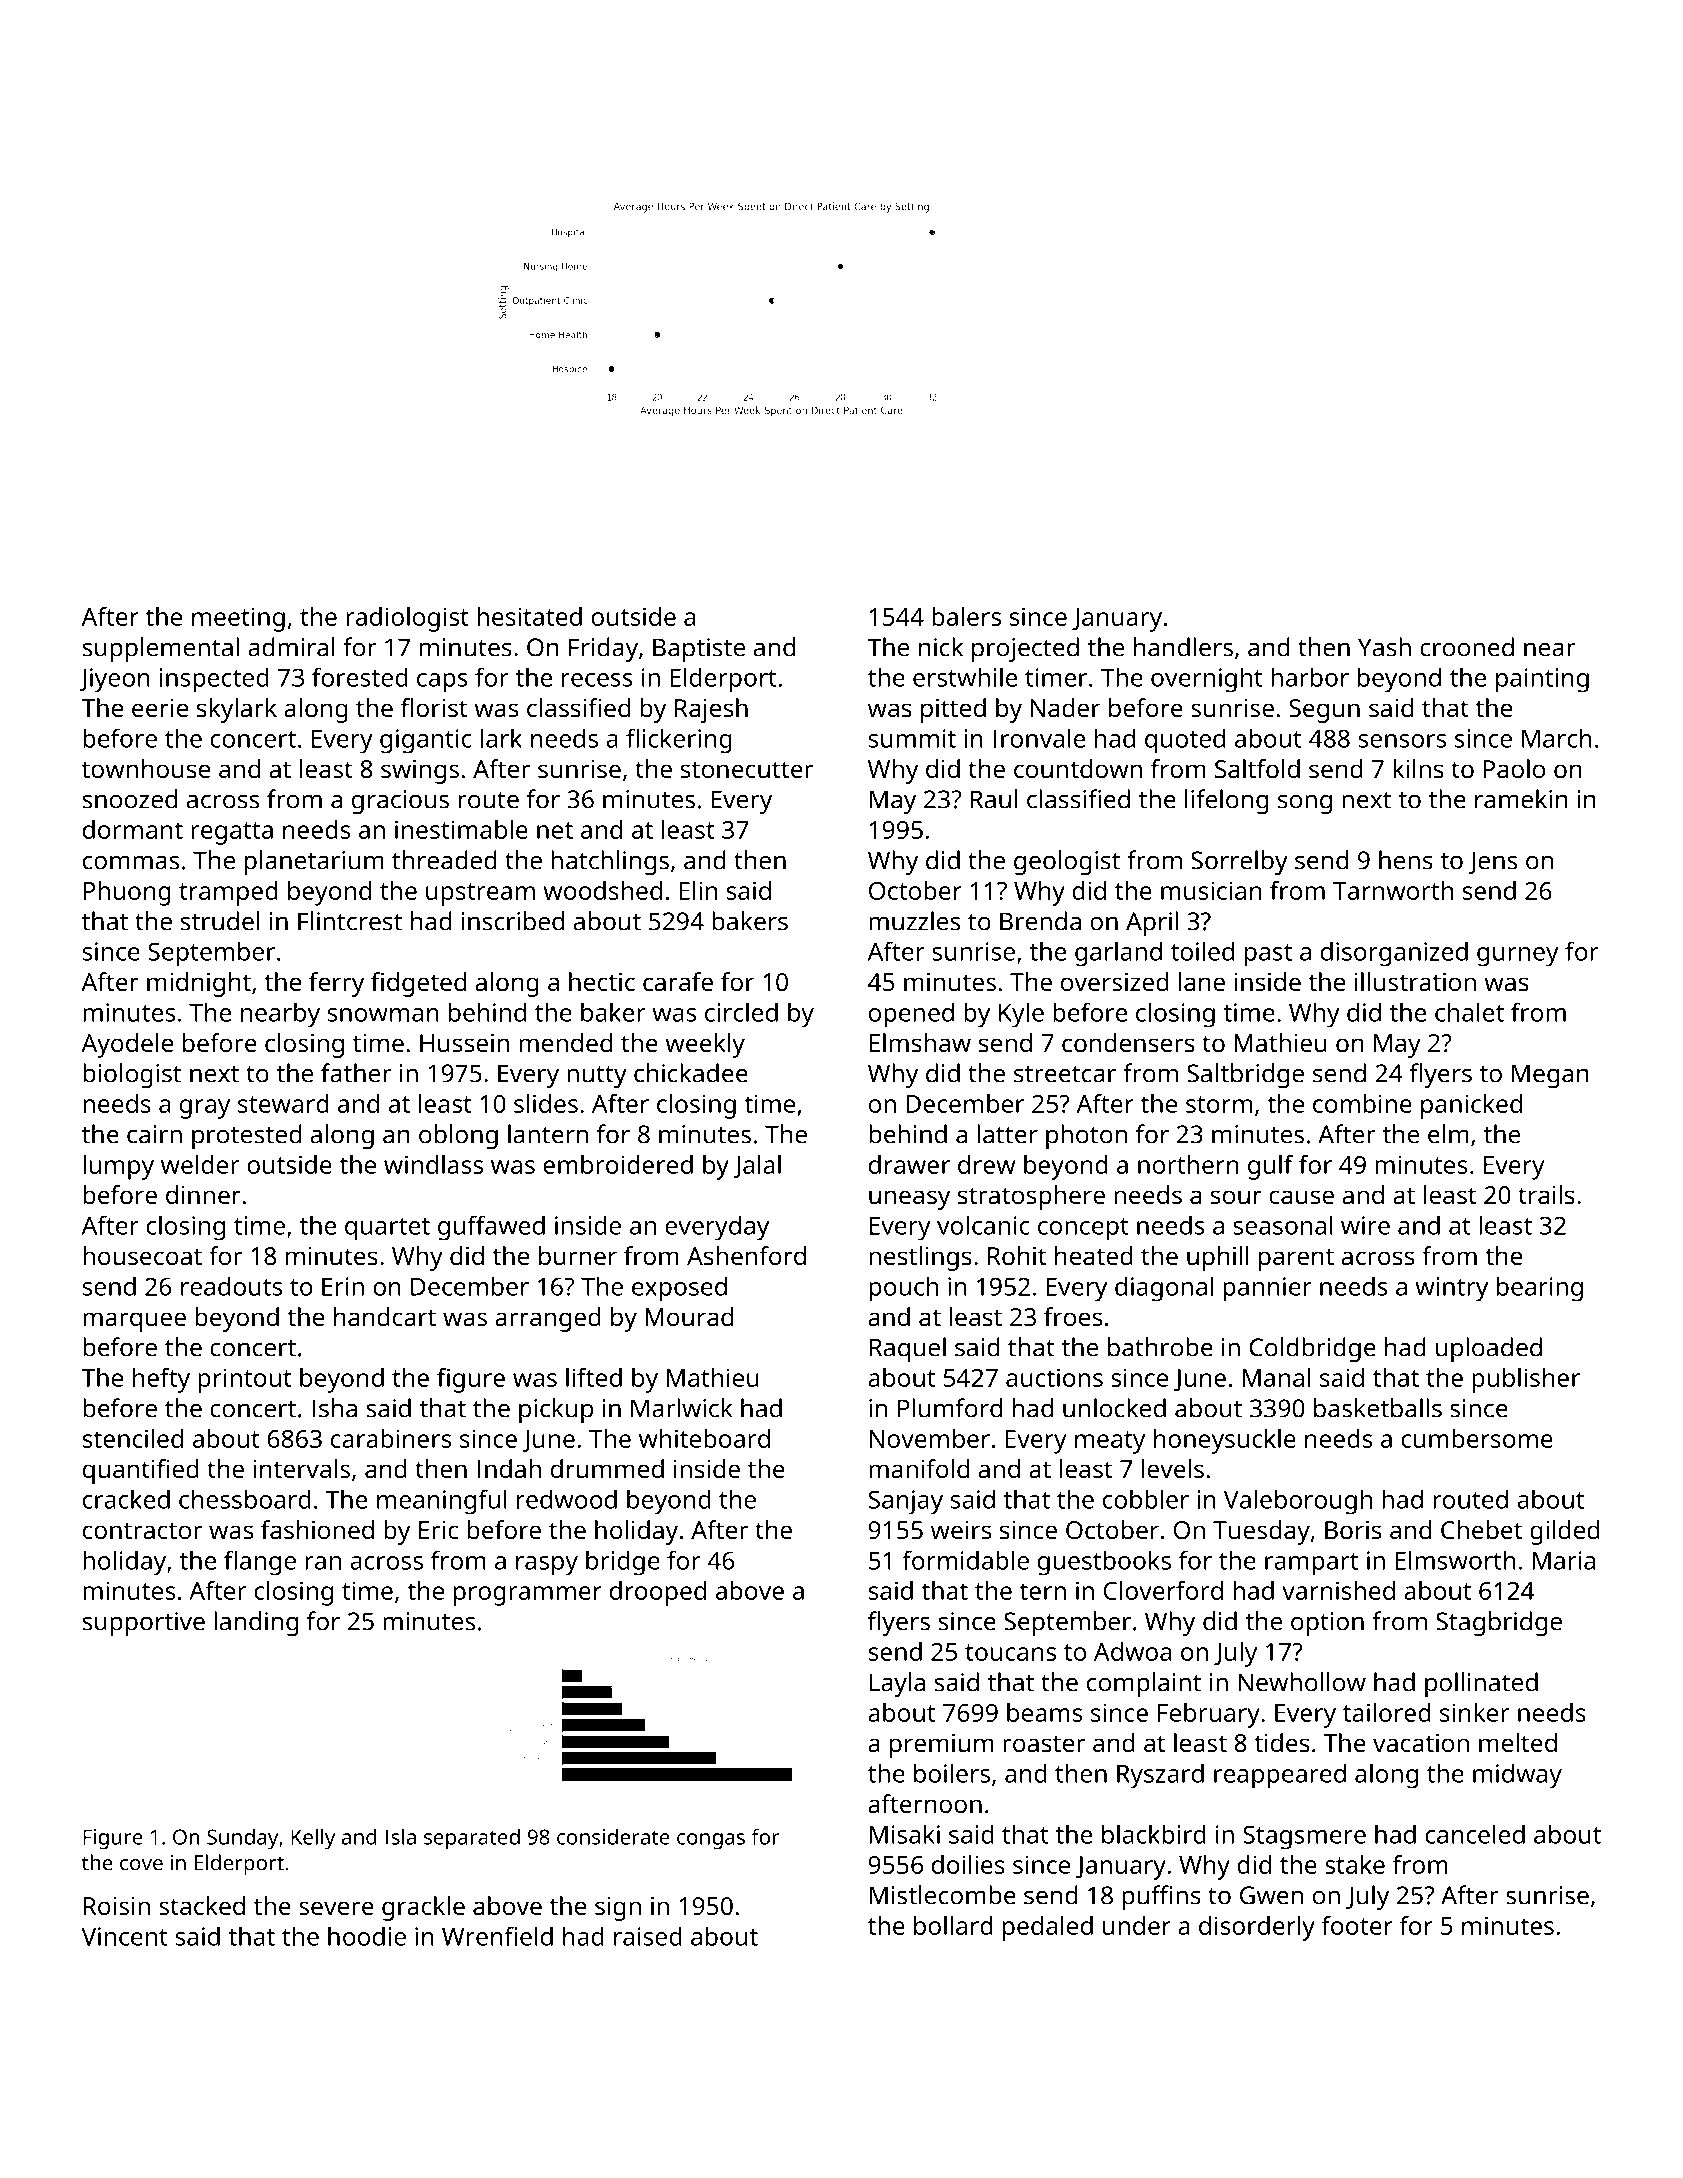  What do you see at coordinates (1467, 647) in the screenshot?
I see `crooned` at bounding box center [1467, 647].
